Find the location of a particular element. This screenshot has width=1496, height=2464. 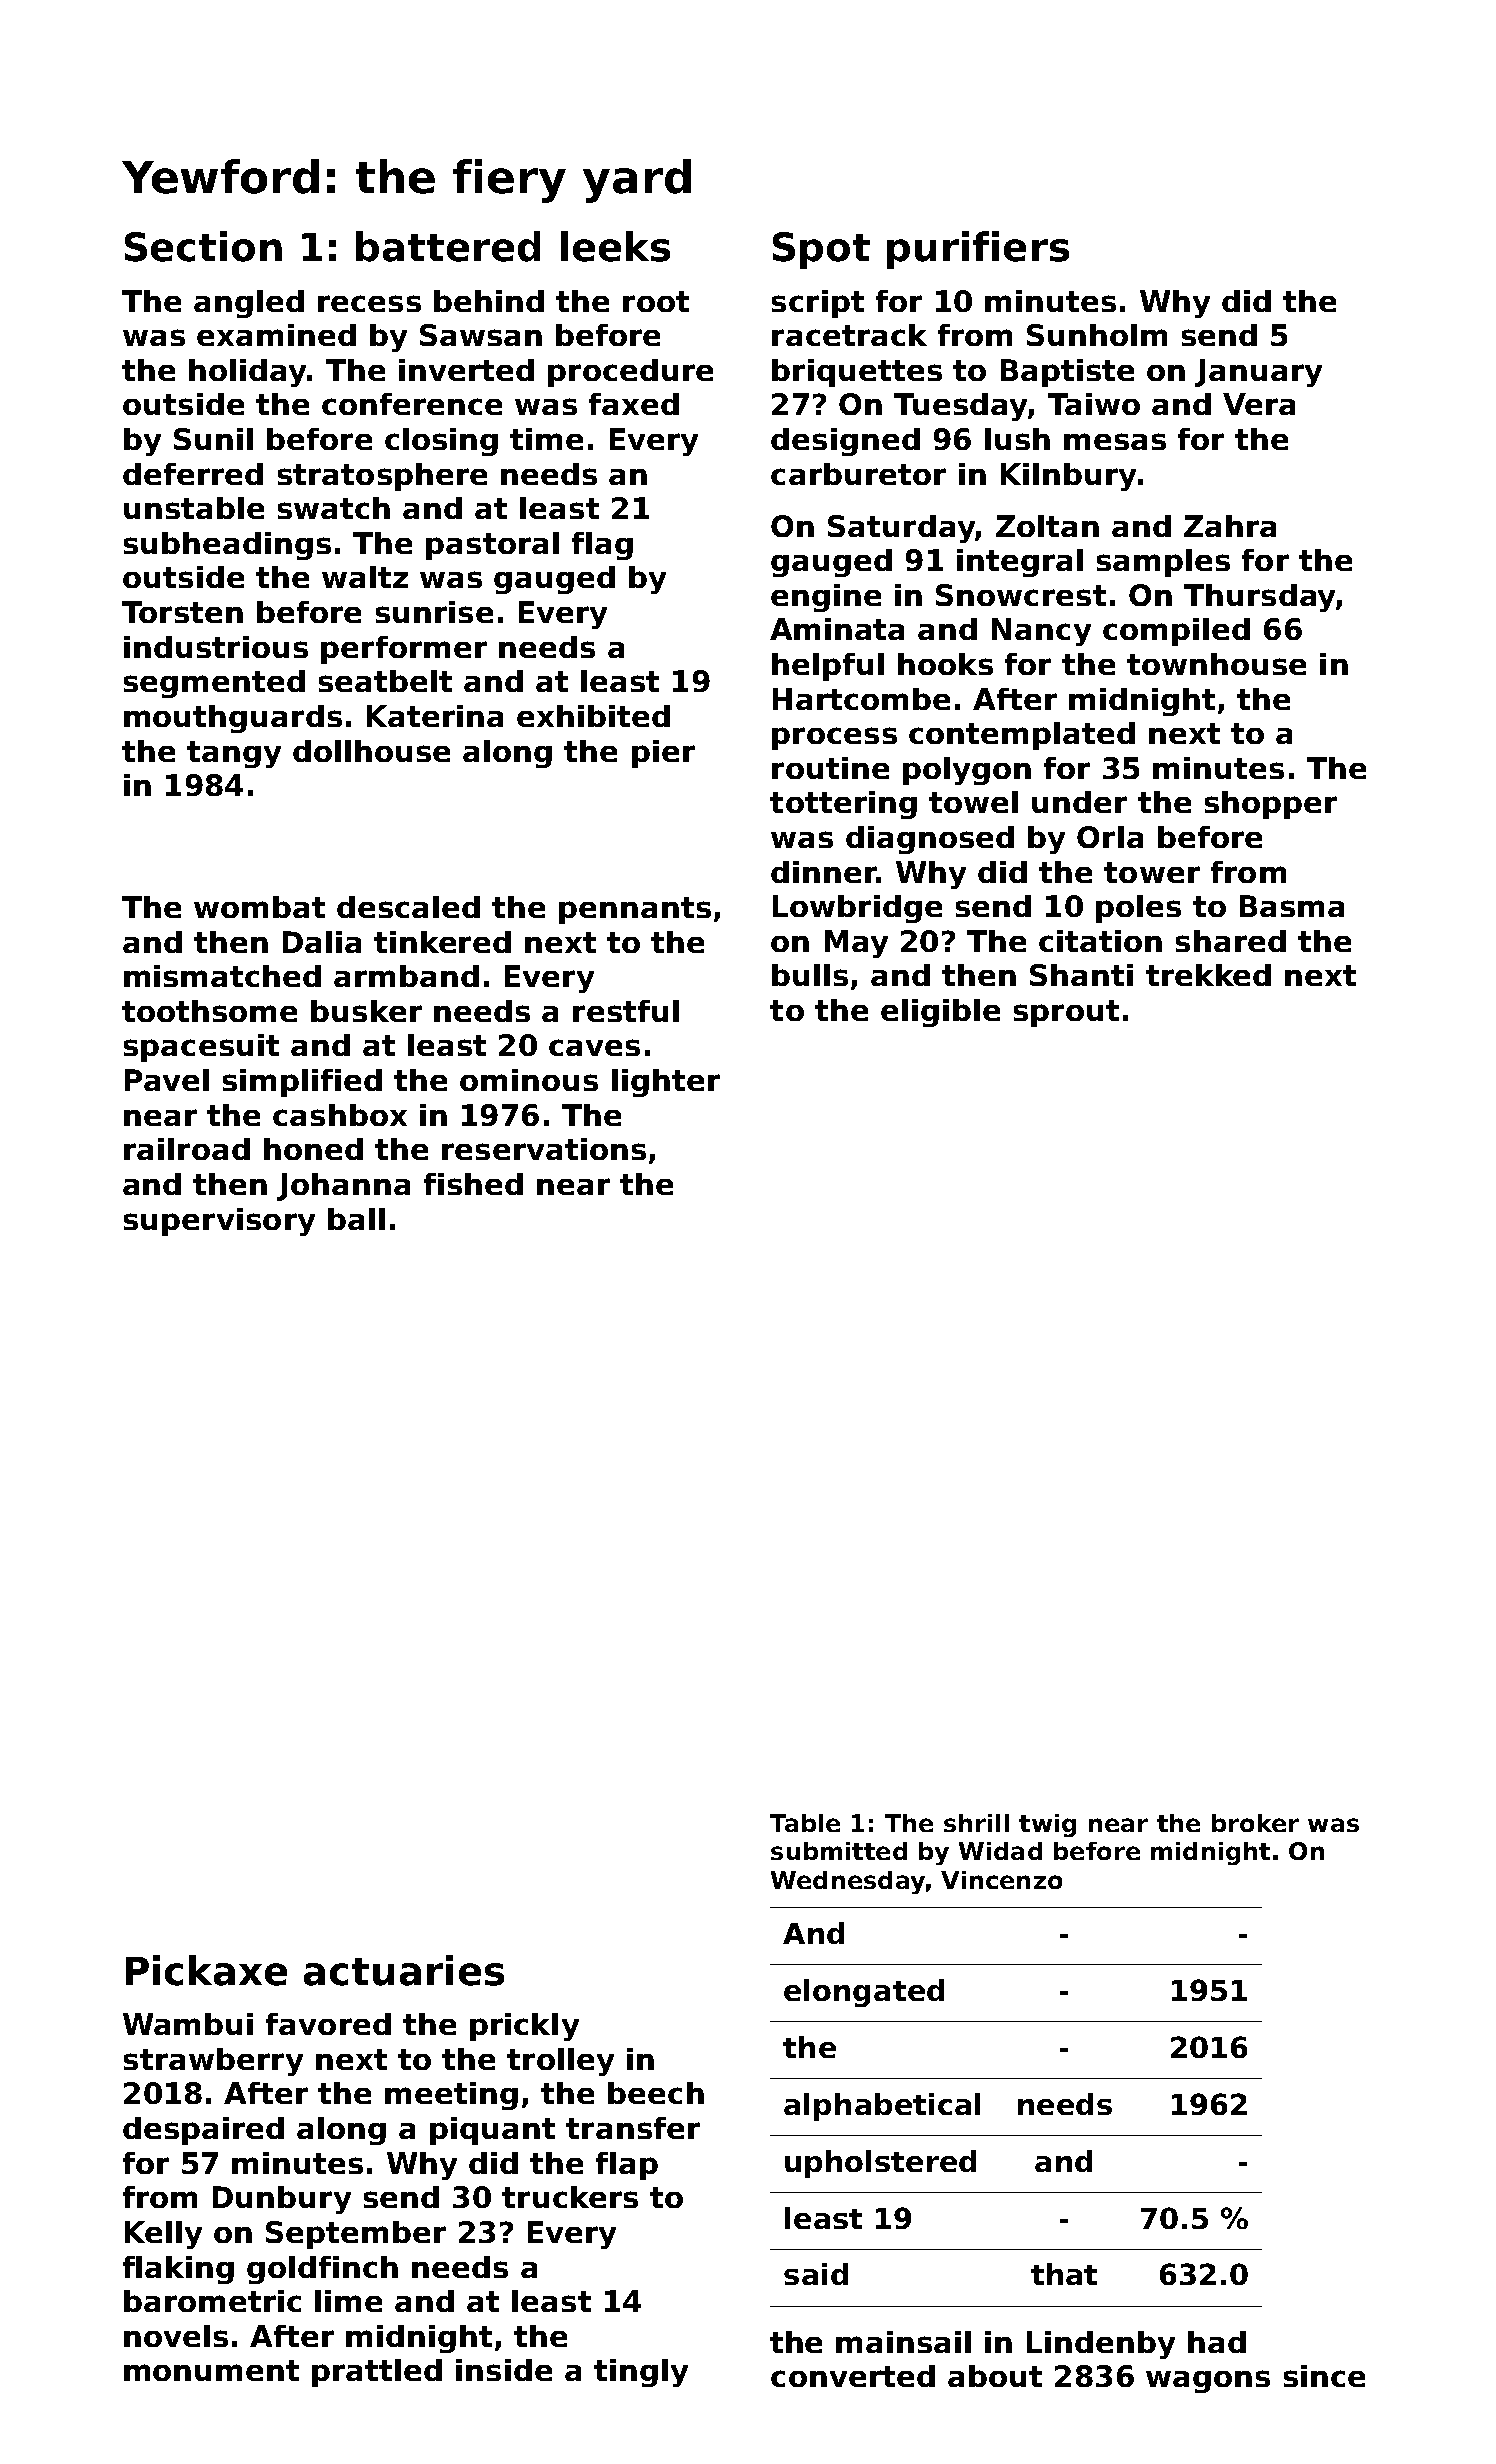

leeks is located at coordinates (615, 246).
